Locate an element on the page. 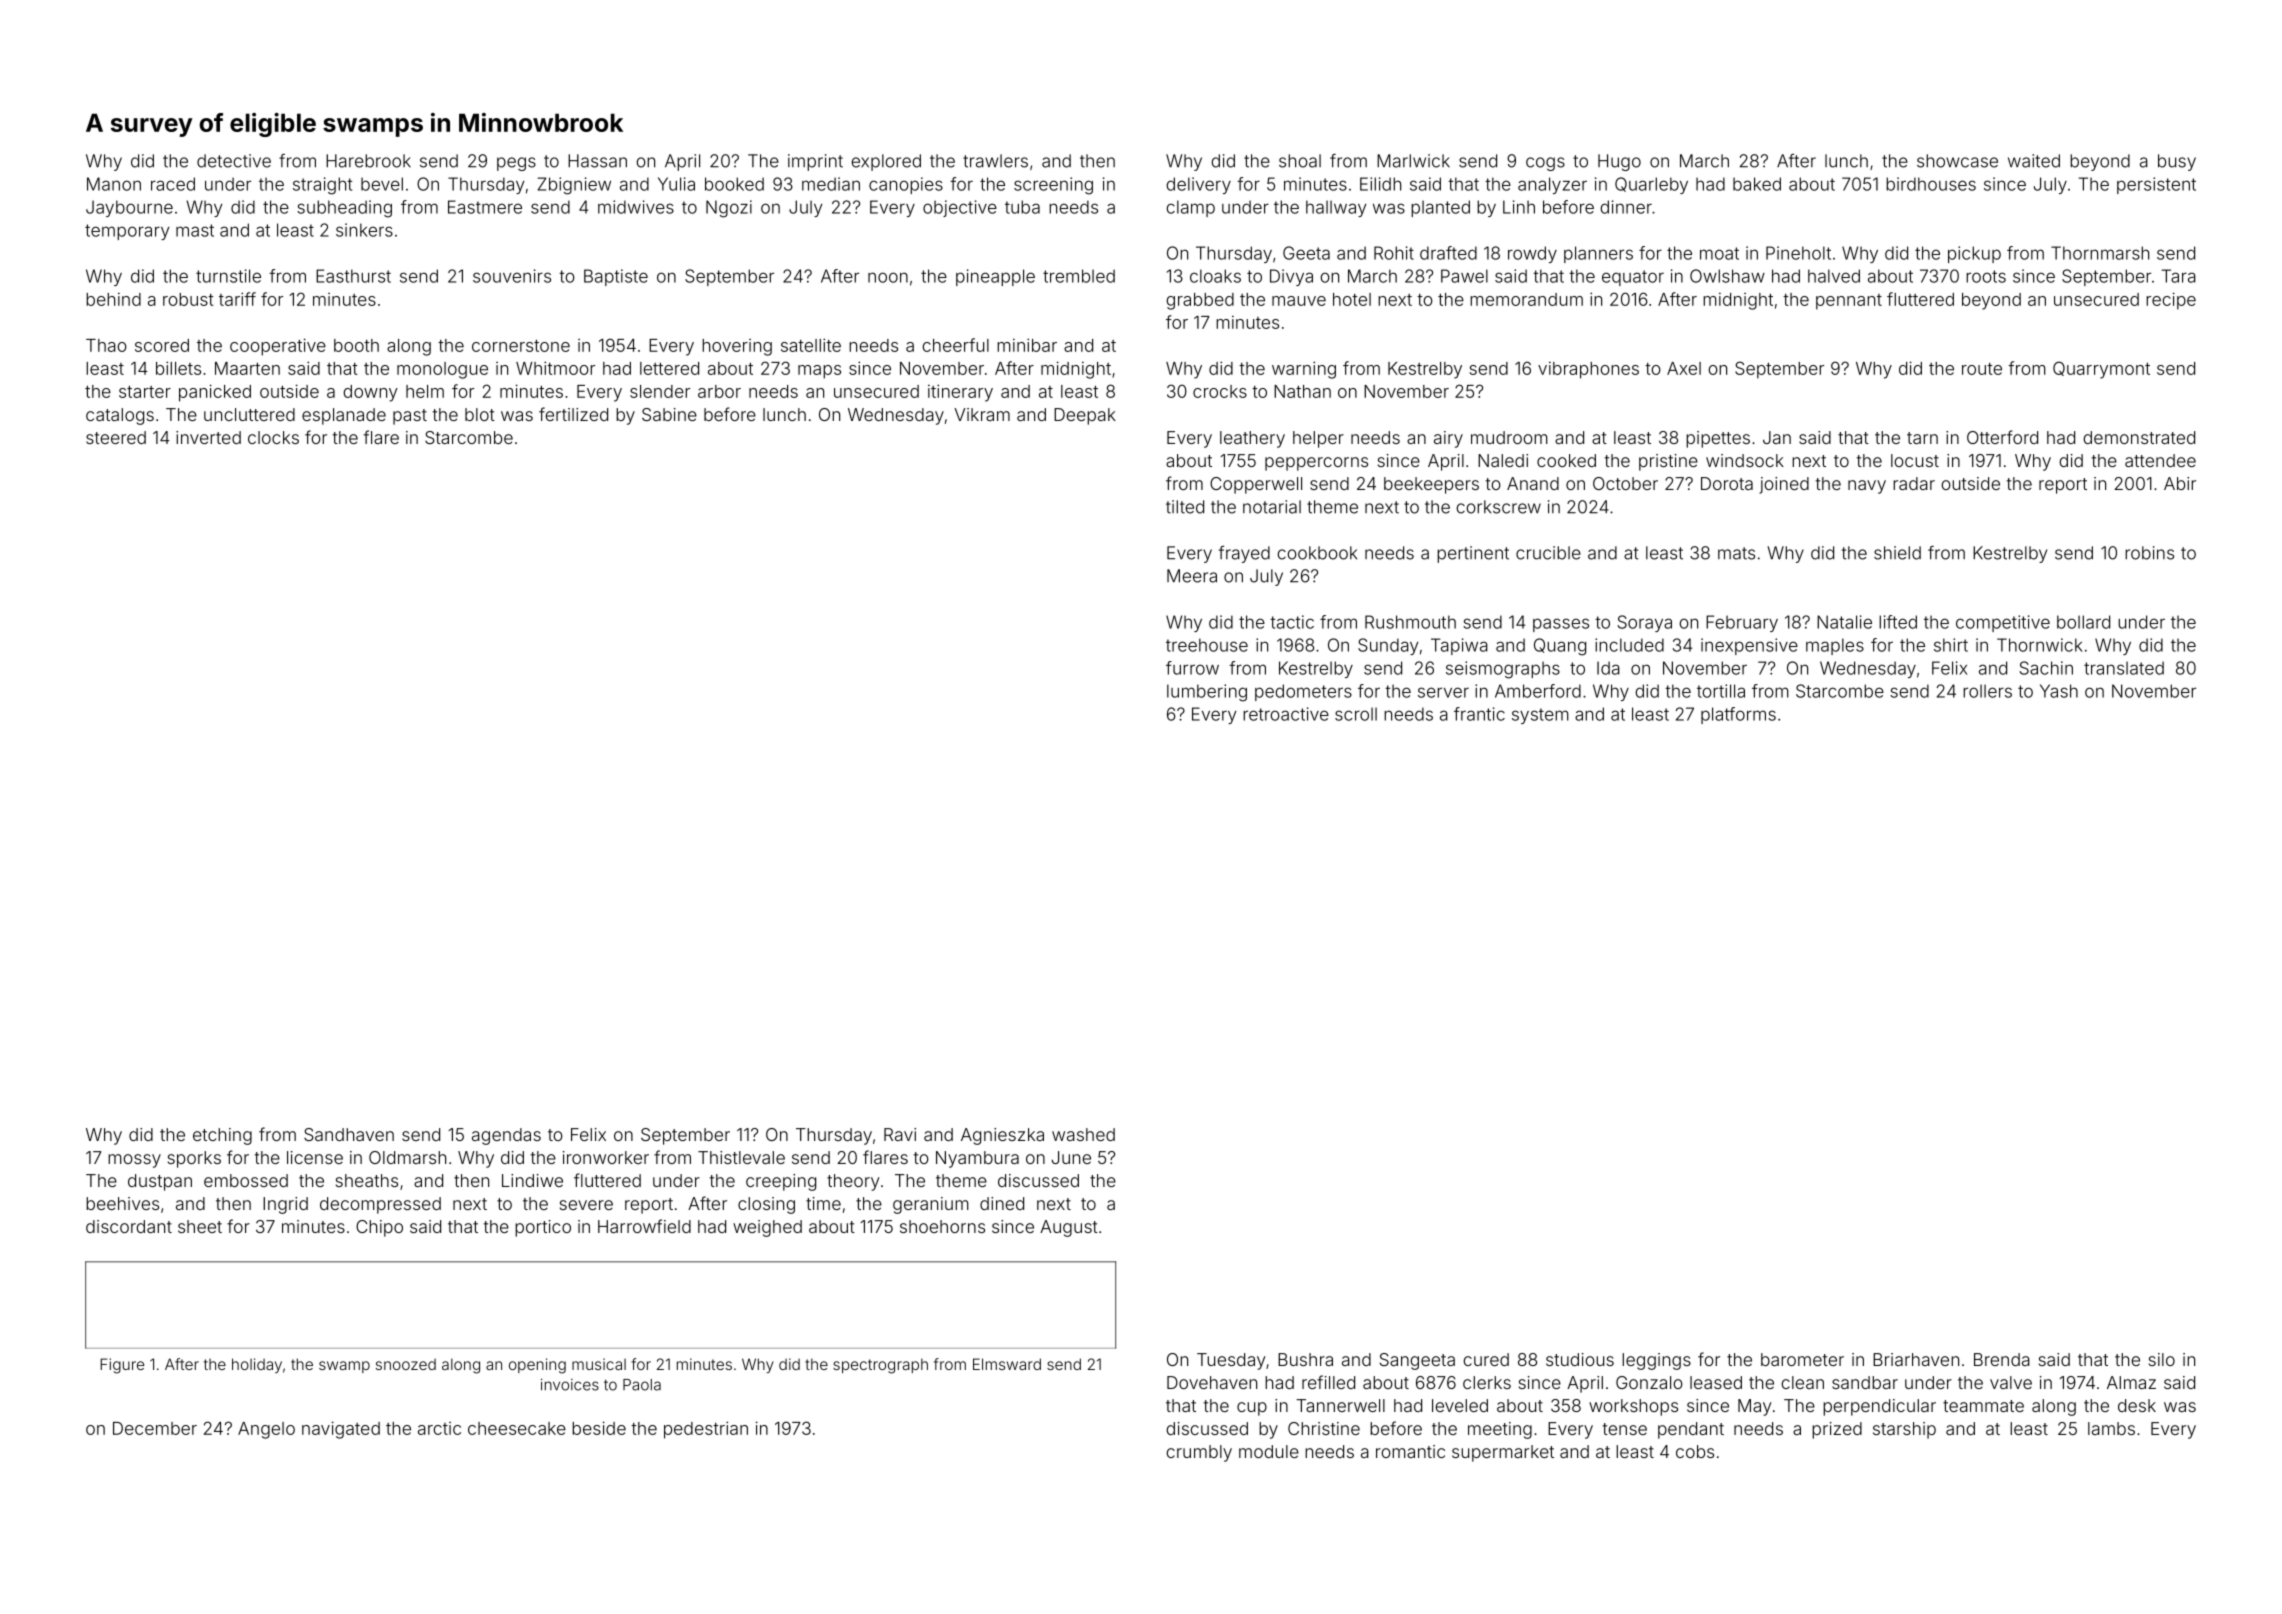 The height and width of the document is (1614, 2282). platforms is located at coordinates (1738, 715).
